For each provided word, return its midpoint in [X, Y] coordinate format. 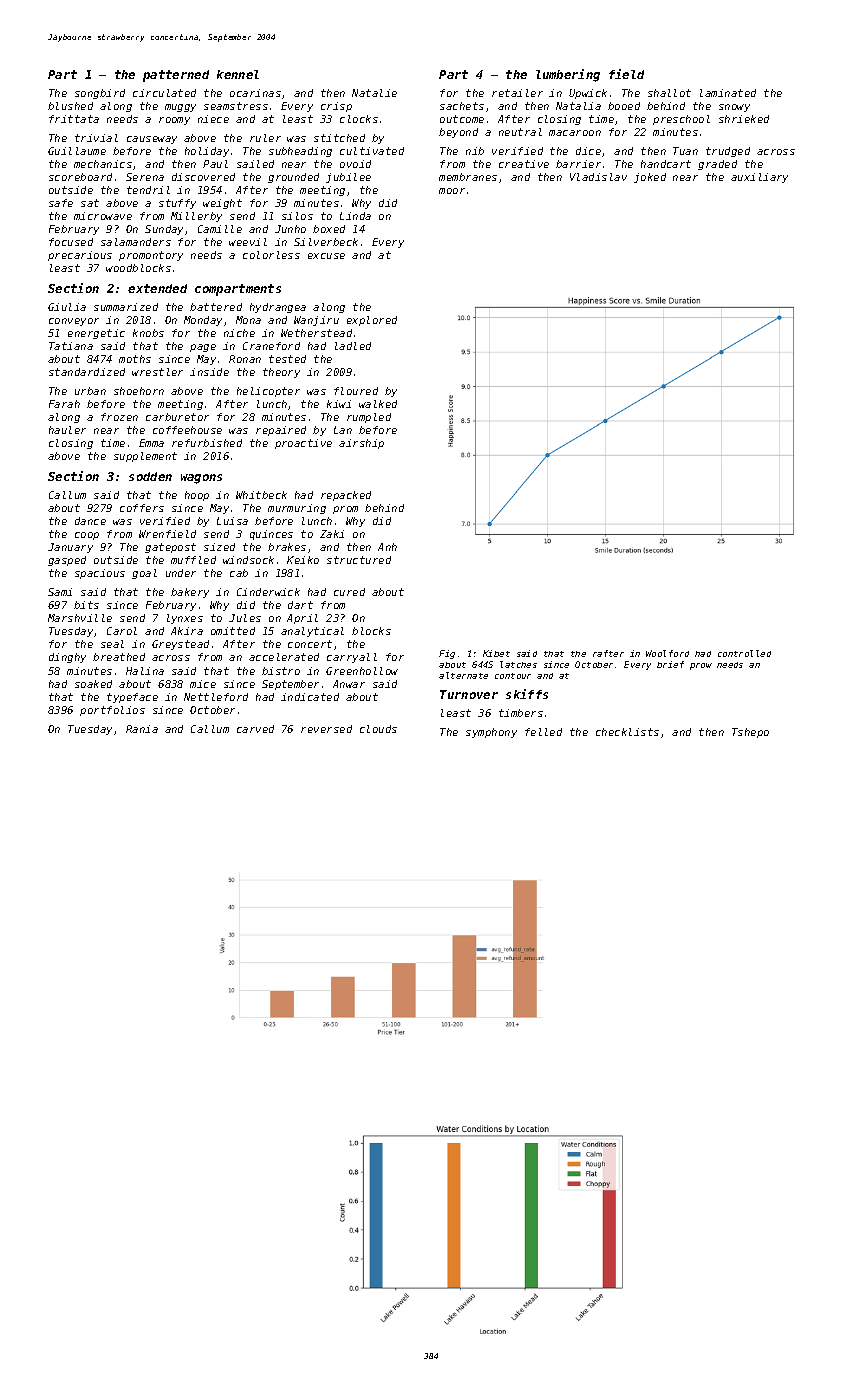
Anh [387, 547]
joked [650, 178]
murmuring [297, 509]
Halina [145, 671]
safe [61, 203]
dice [588, 151]
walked [378, 404]
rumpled [369, 418]
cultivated [372, 151]
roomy [174, 121]
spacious [100, 574]
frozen [119, 417]
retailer [517, 93]
